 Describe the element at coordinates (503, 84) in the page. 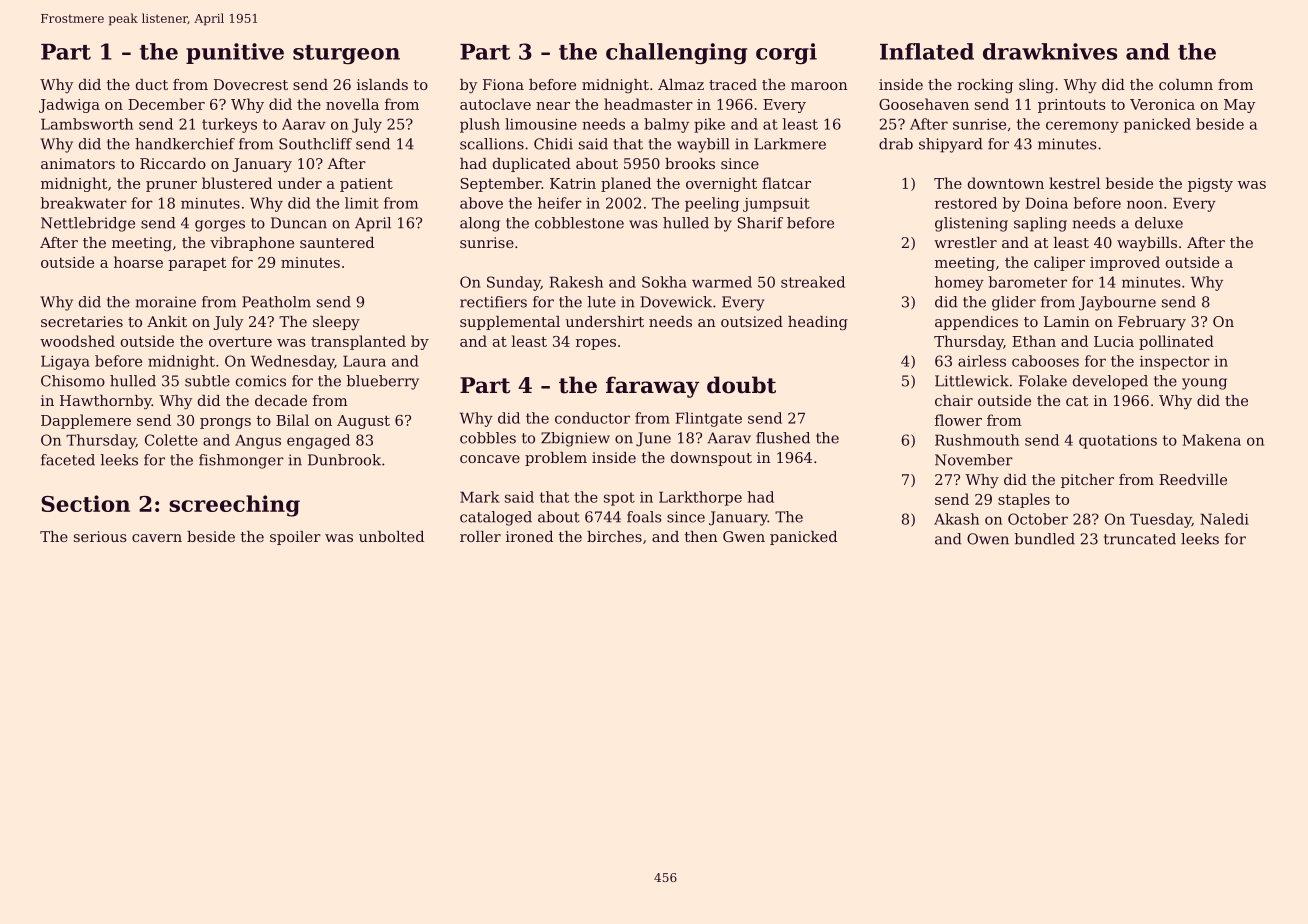

I see `Fiona` at that location.
